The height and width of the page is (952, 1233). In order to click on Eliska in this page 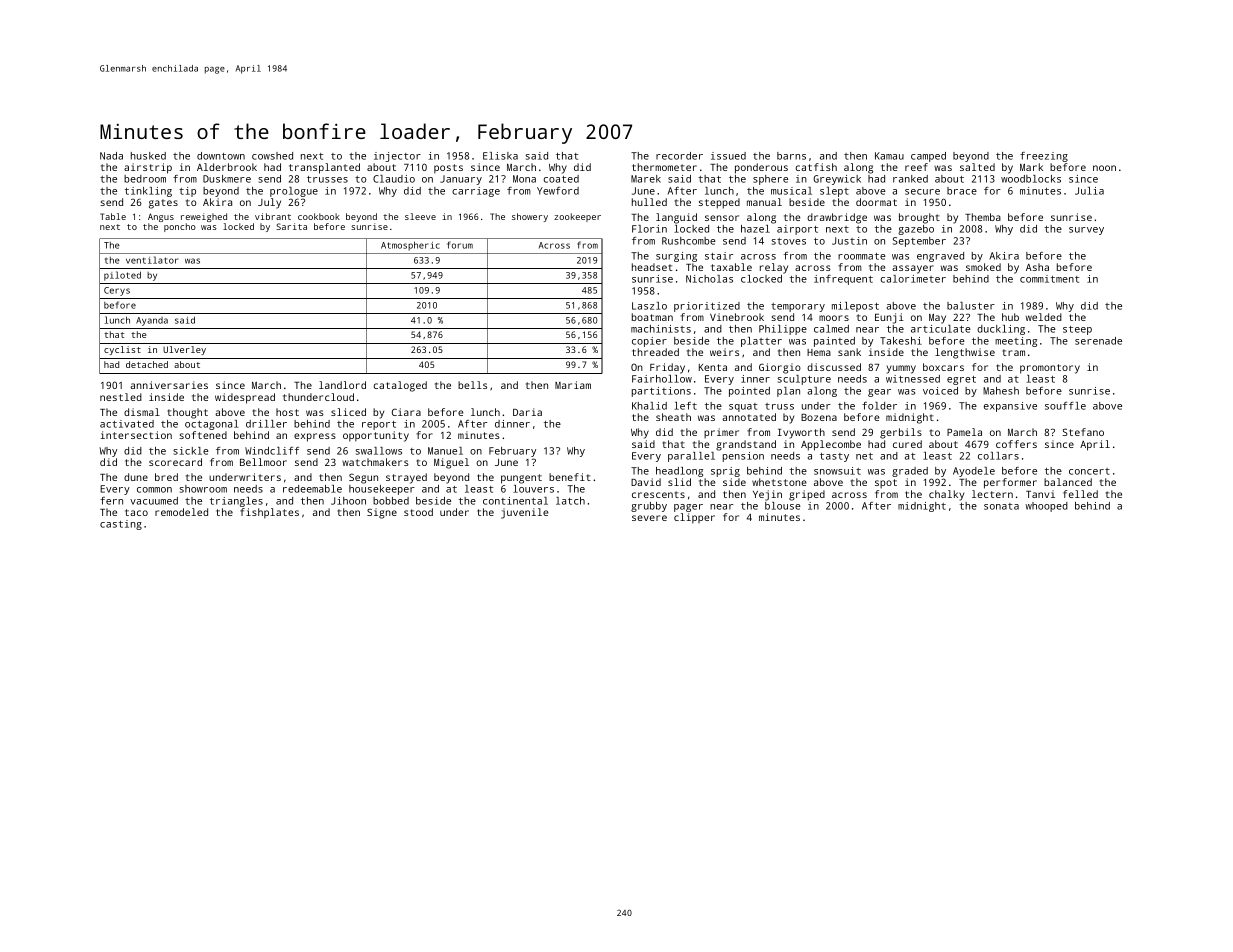, I will do `click(500, 156)`.
